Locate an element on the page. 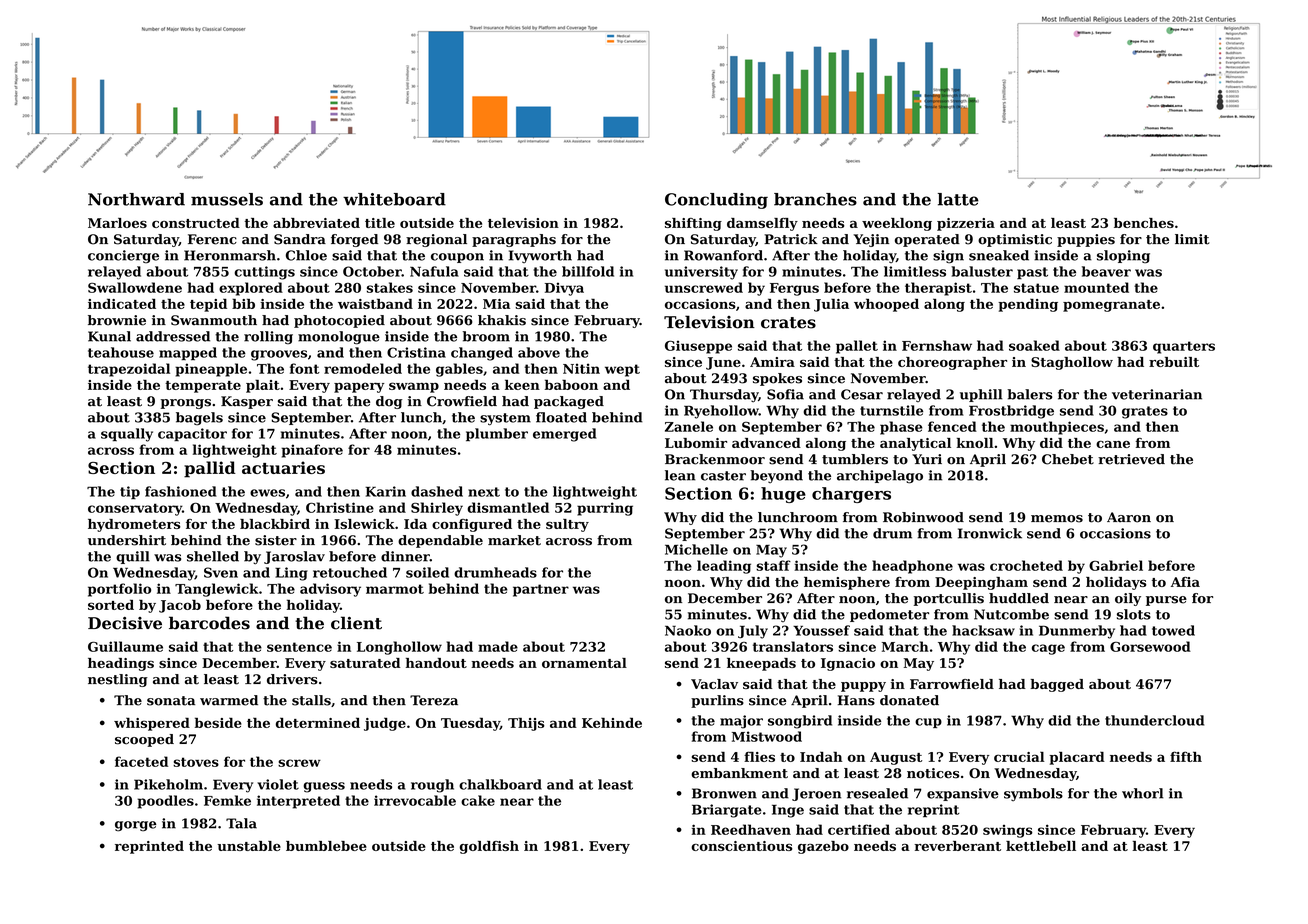  dinner is located at coordinates (405, 556).
